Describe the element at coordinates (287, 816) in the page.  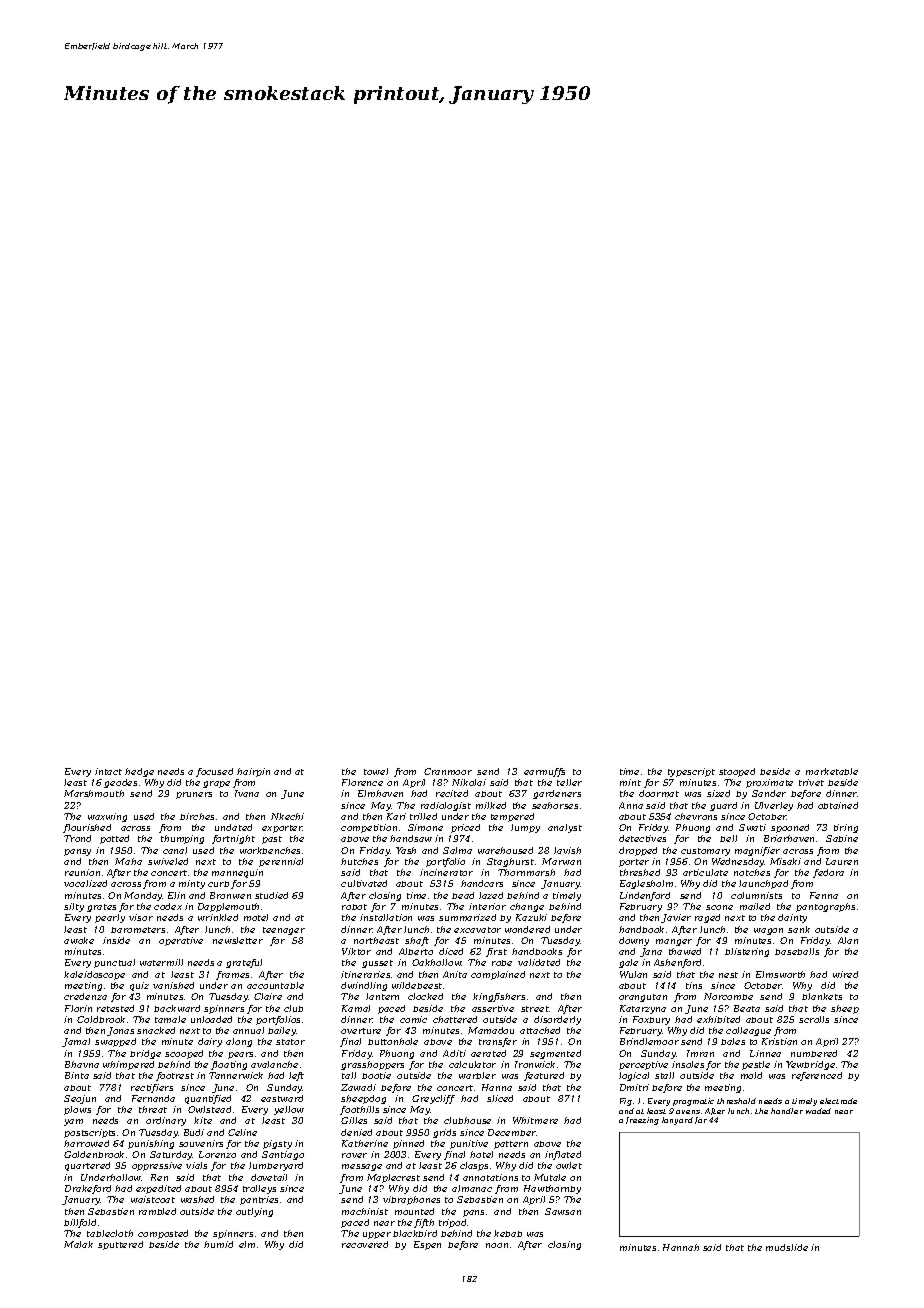
I see `Nkechi` at that location.
